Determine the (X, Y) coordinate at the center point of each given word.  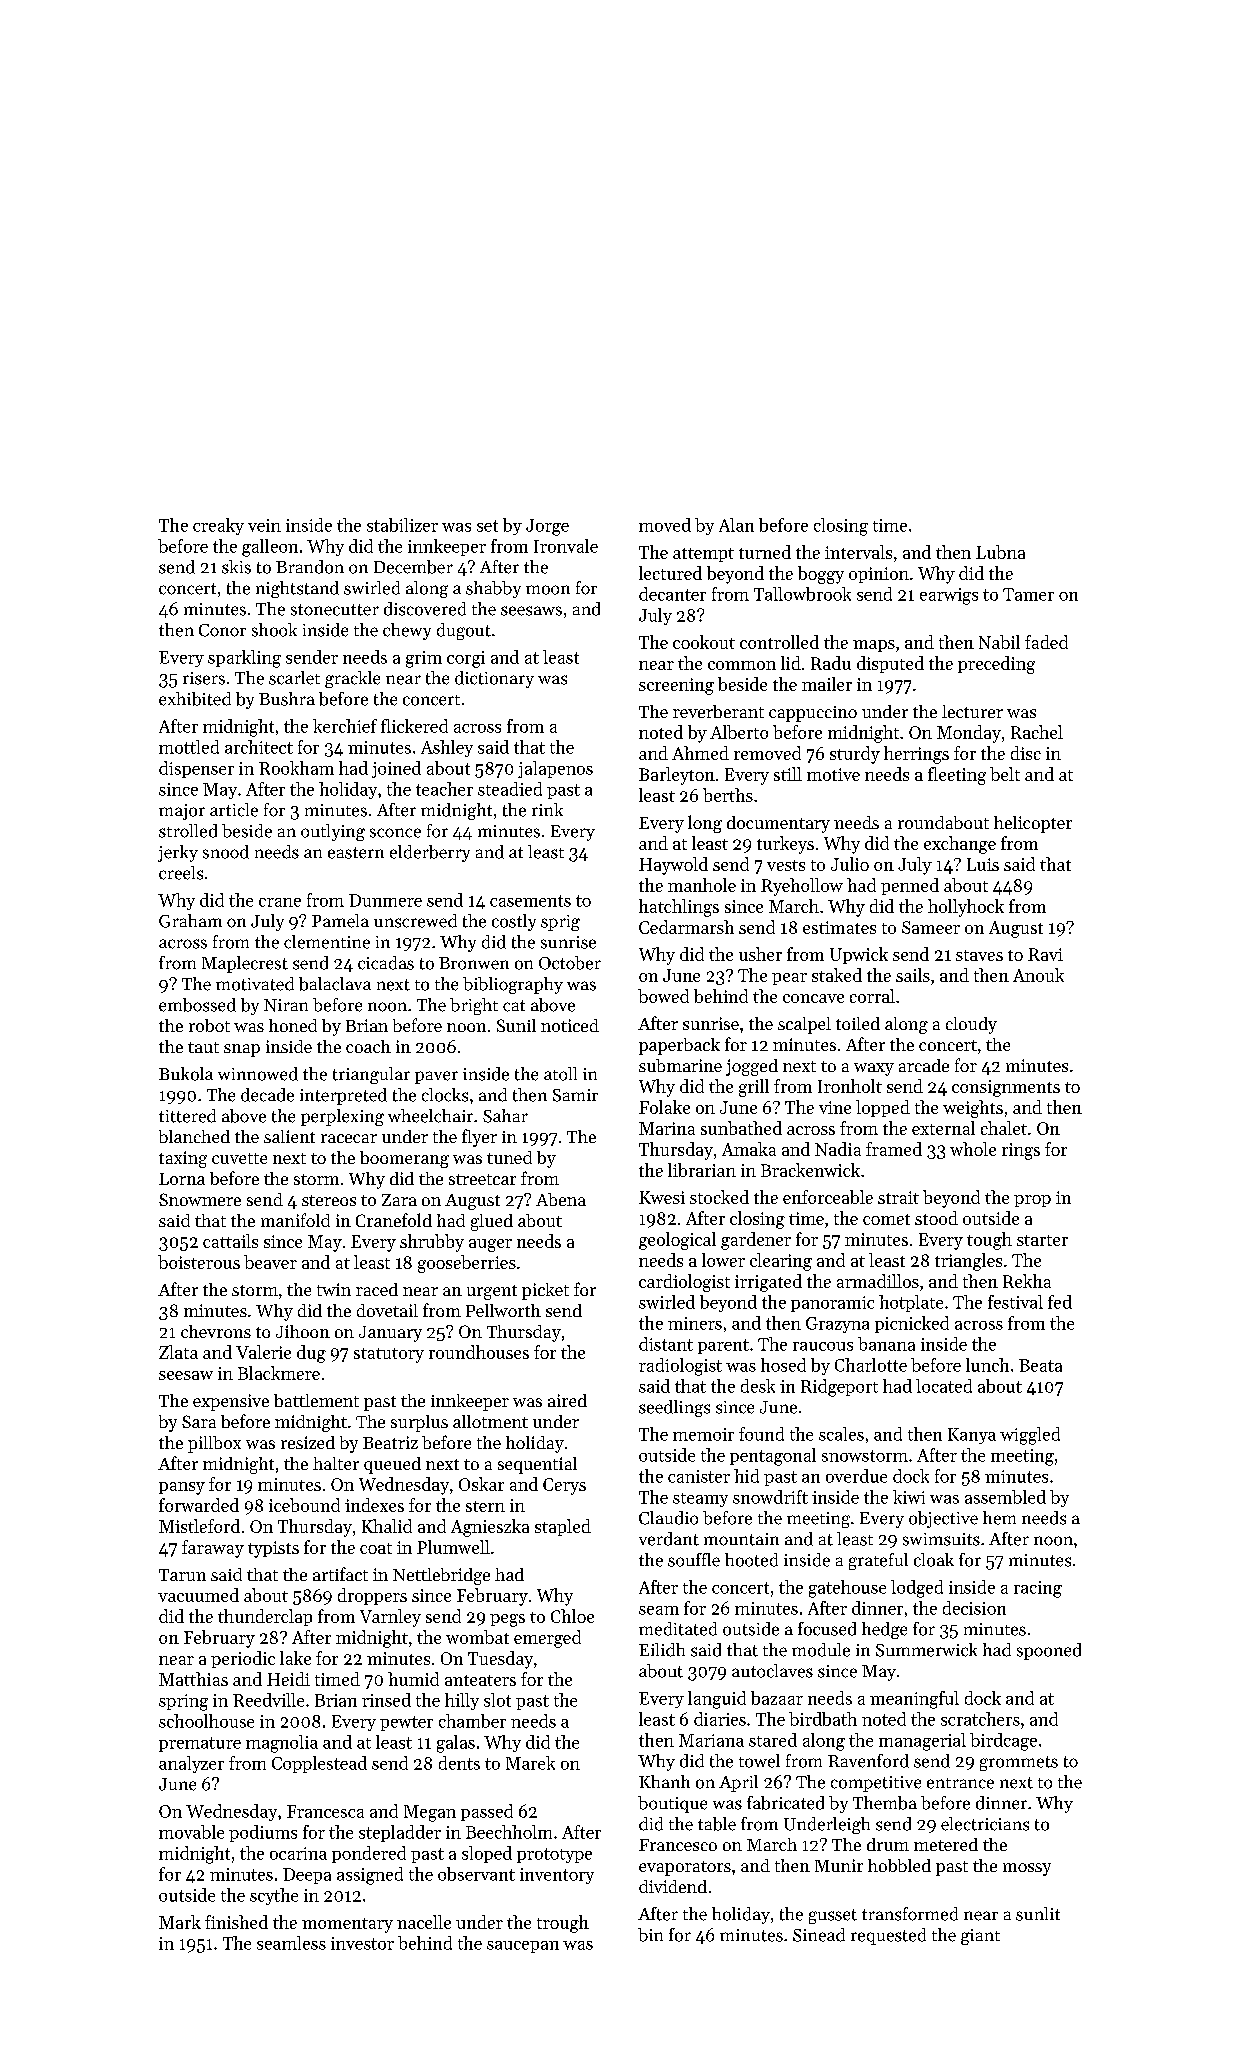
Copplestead (319, 1764)
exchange (960, 845)
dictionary (494, 679)
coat (376, 1548)
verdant (669, 1539)
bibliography (513, 985)
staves (979, 955)
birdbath (823, 1719)
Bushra (287, 699)
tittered (187, 1116)
